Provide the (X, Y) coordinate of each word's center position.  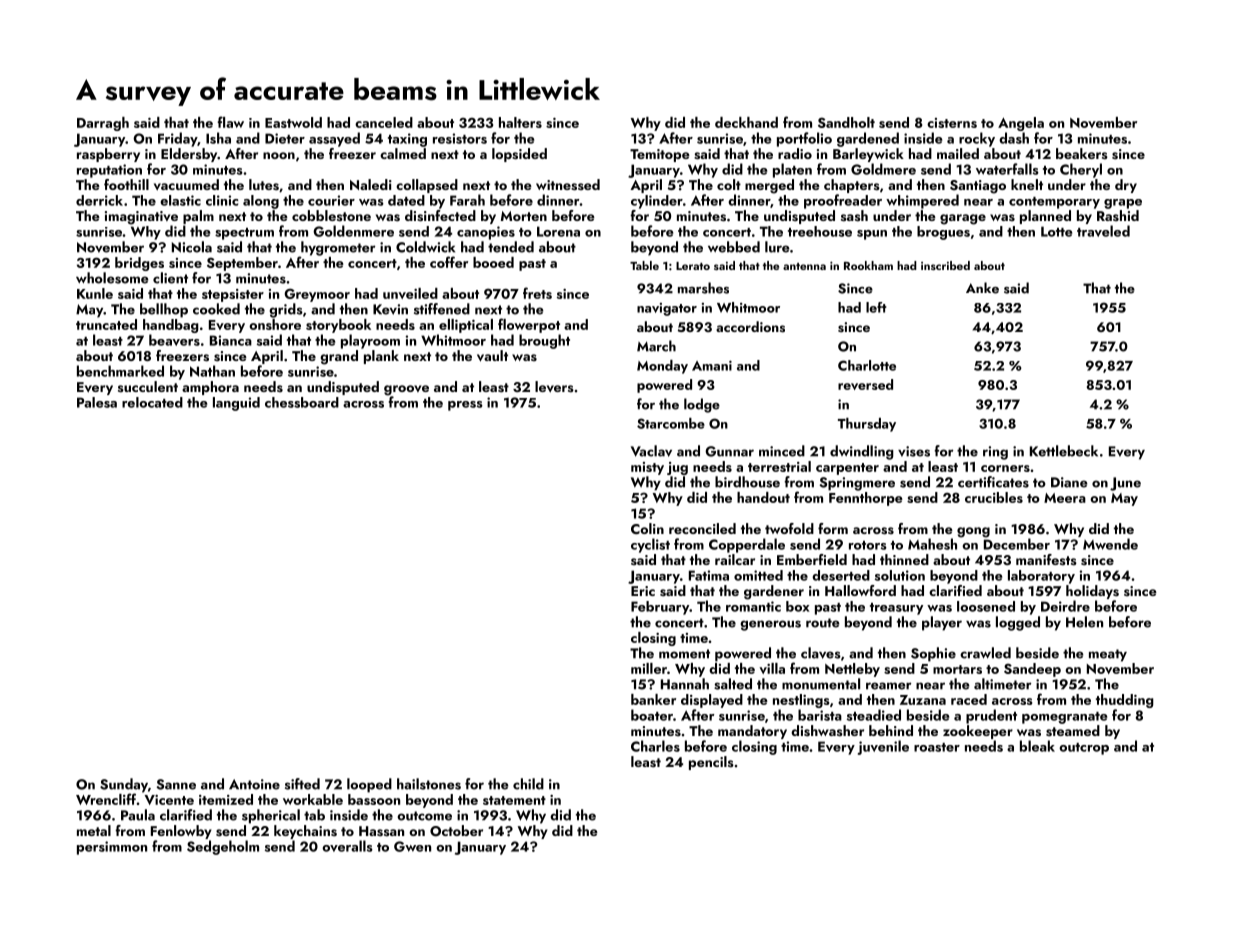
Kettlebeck (1064, 451)
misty (647, 468)
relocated (152, 402)
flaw (230, 122)
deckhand (746, 122)
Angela (1021, 124)
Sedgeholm (223, 847)
